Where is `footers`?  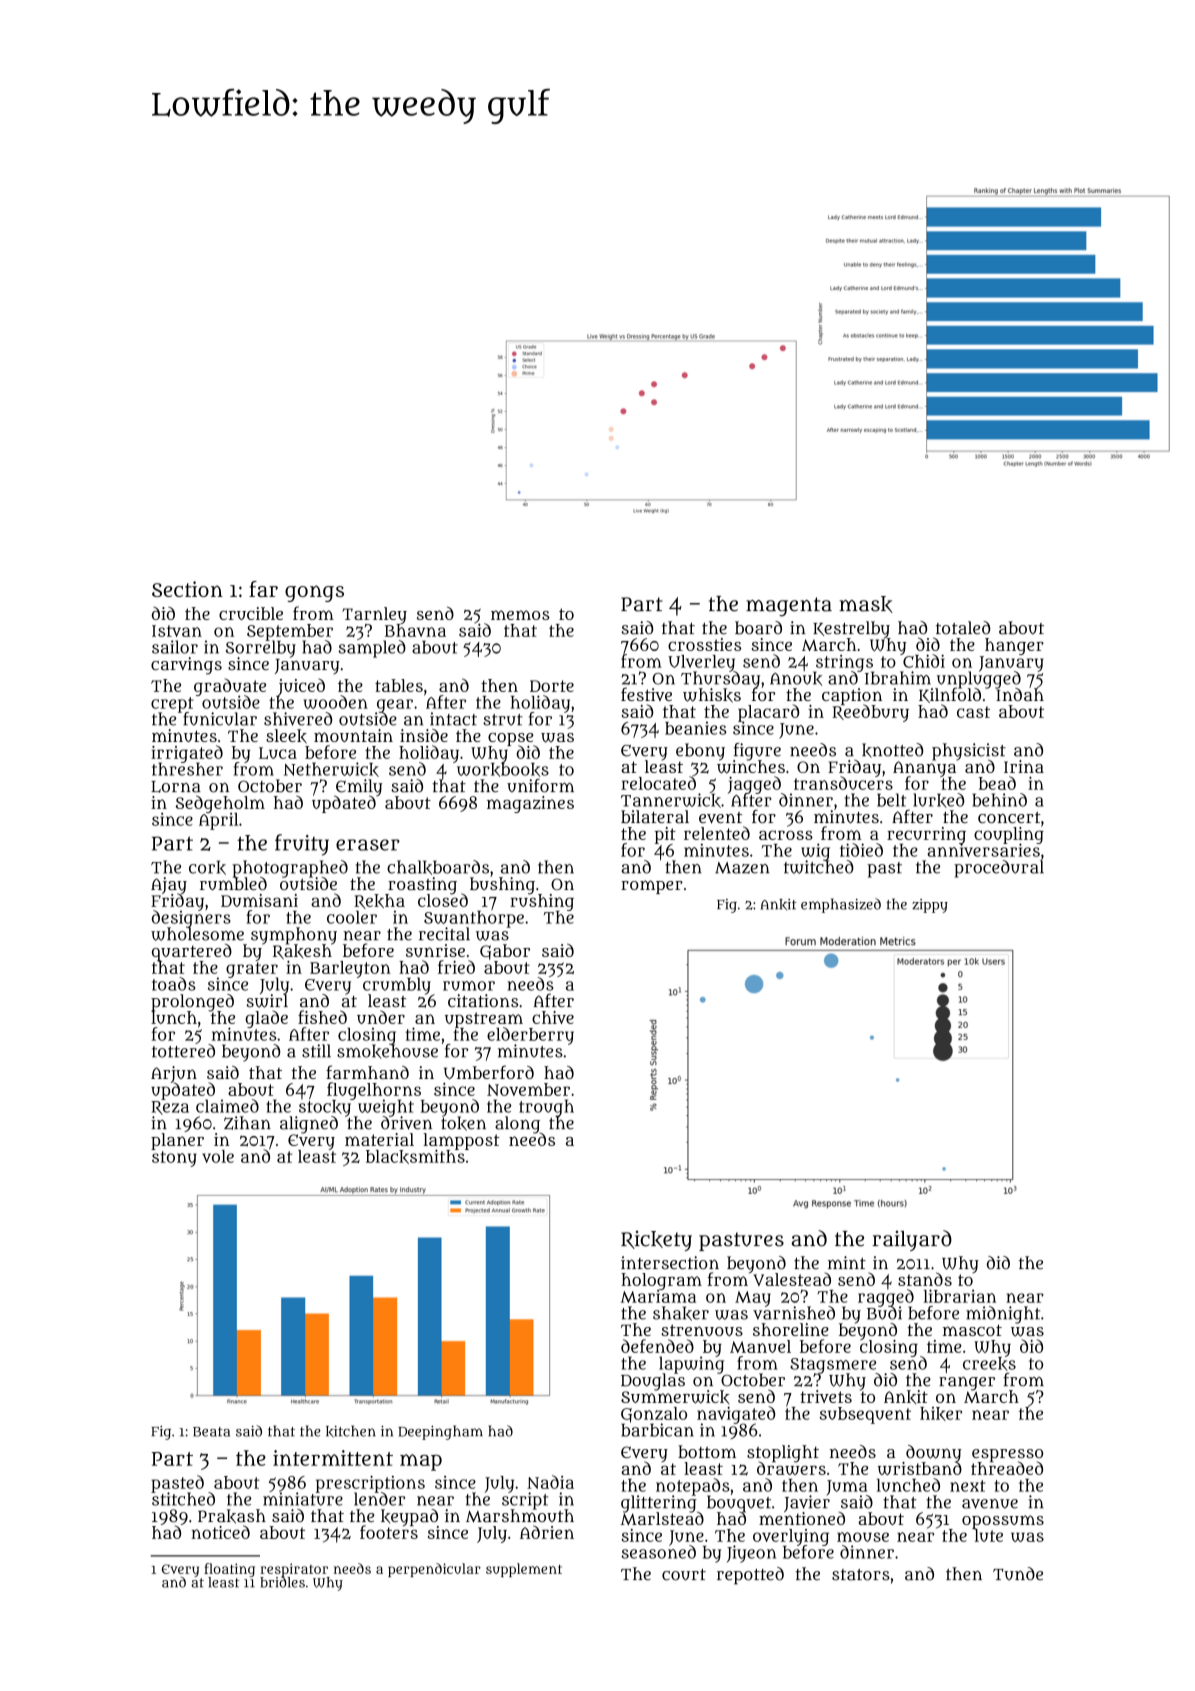
footers is located at coordinates (389, 1532).
